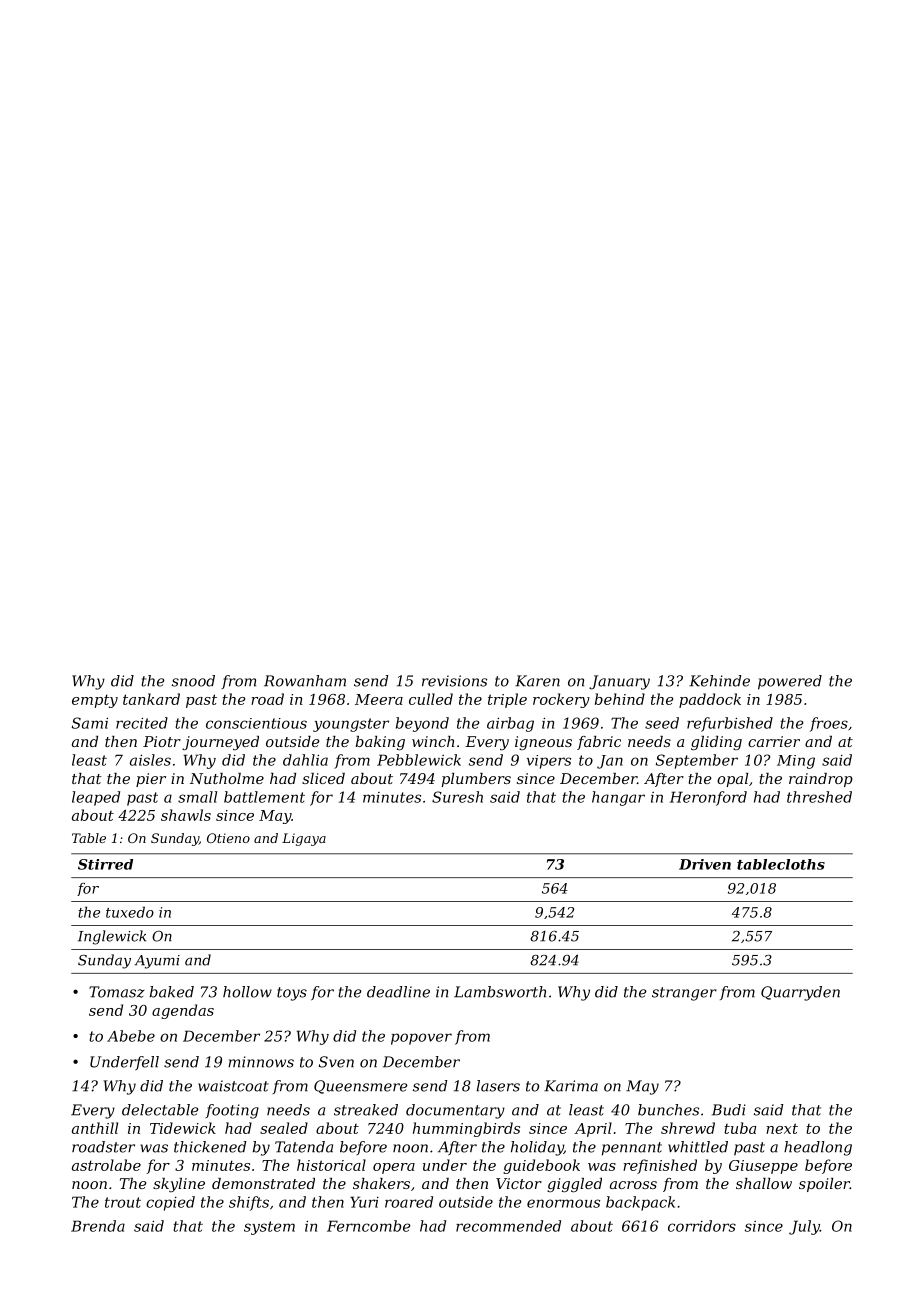  Describe the element at coordinates (96, 798) in the screenshot. I see `leaped` at that location.
